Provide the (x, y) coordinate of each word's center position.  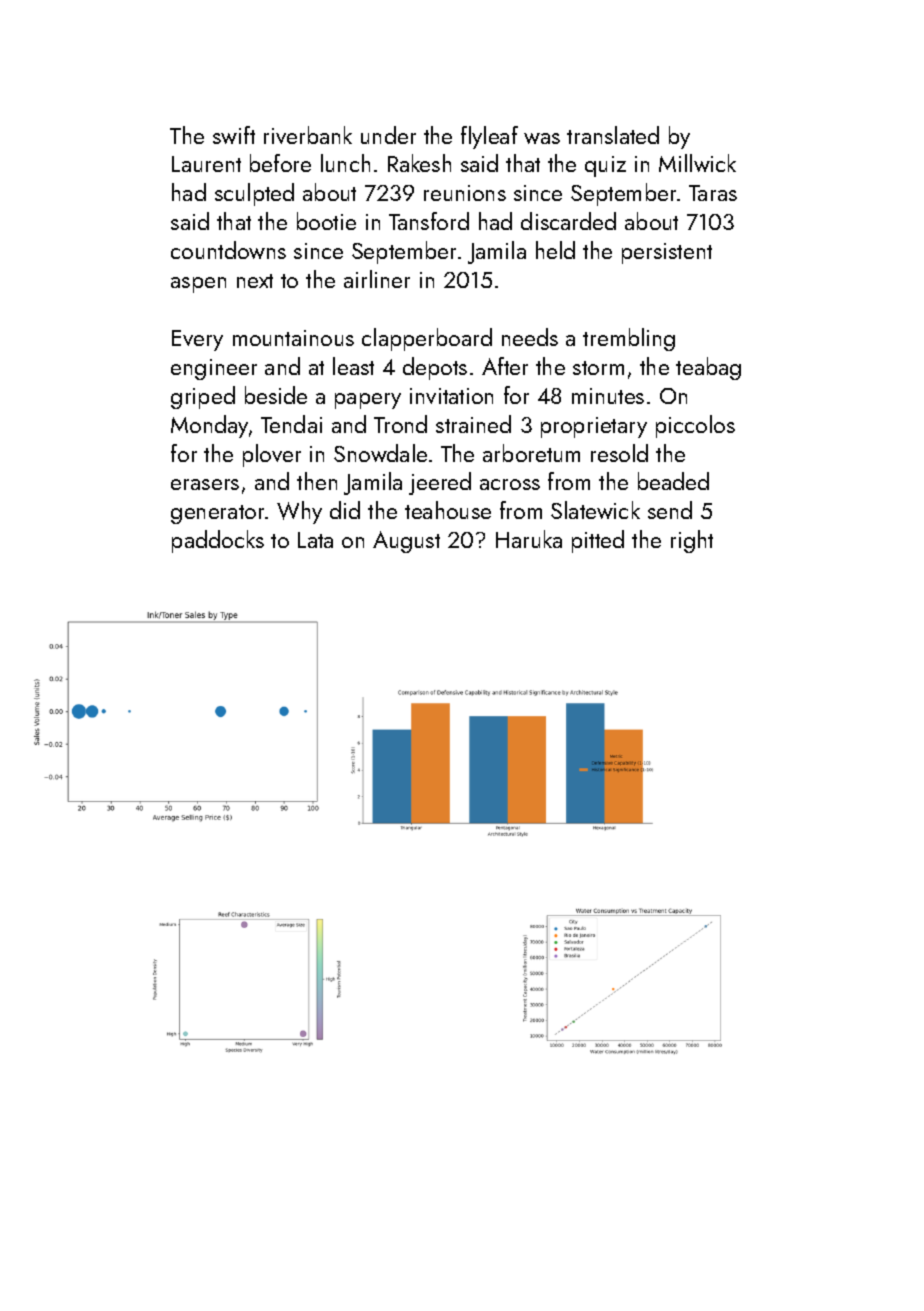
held (555, 250)
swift (234, 135)
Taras (713, 193)
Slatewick (595, 510)
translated (613, 135)
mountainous (293, 338)
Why (299, 512)
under (388, 135)
